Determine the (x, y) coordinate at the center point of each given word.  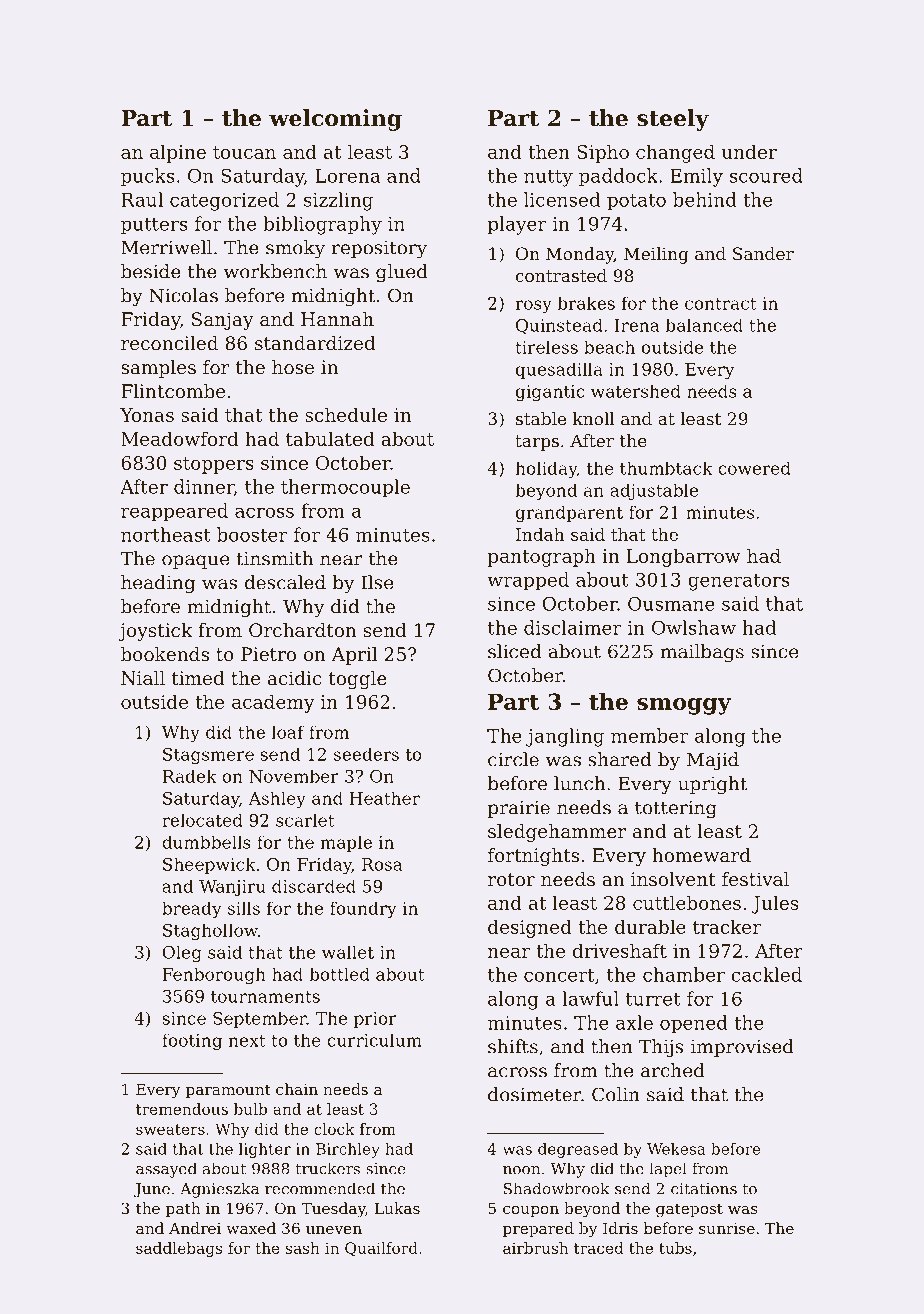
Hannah (337, 319)
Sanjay (223, 321)
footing (192, 1042)
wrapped (528, 581)
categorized (224, 201)
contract (720, 304)
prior (375, 1020)
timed (198, 678)
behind (705, 199)
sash (303, 1248)
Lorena (347, 176)
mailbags (702, 653)
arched (673, 1070)
